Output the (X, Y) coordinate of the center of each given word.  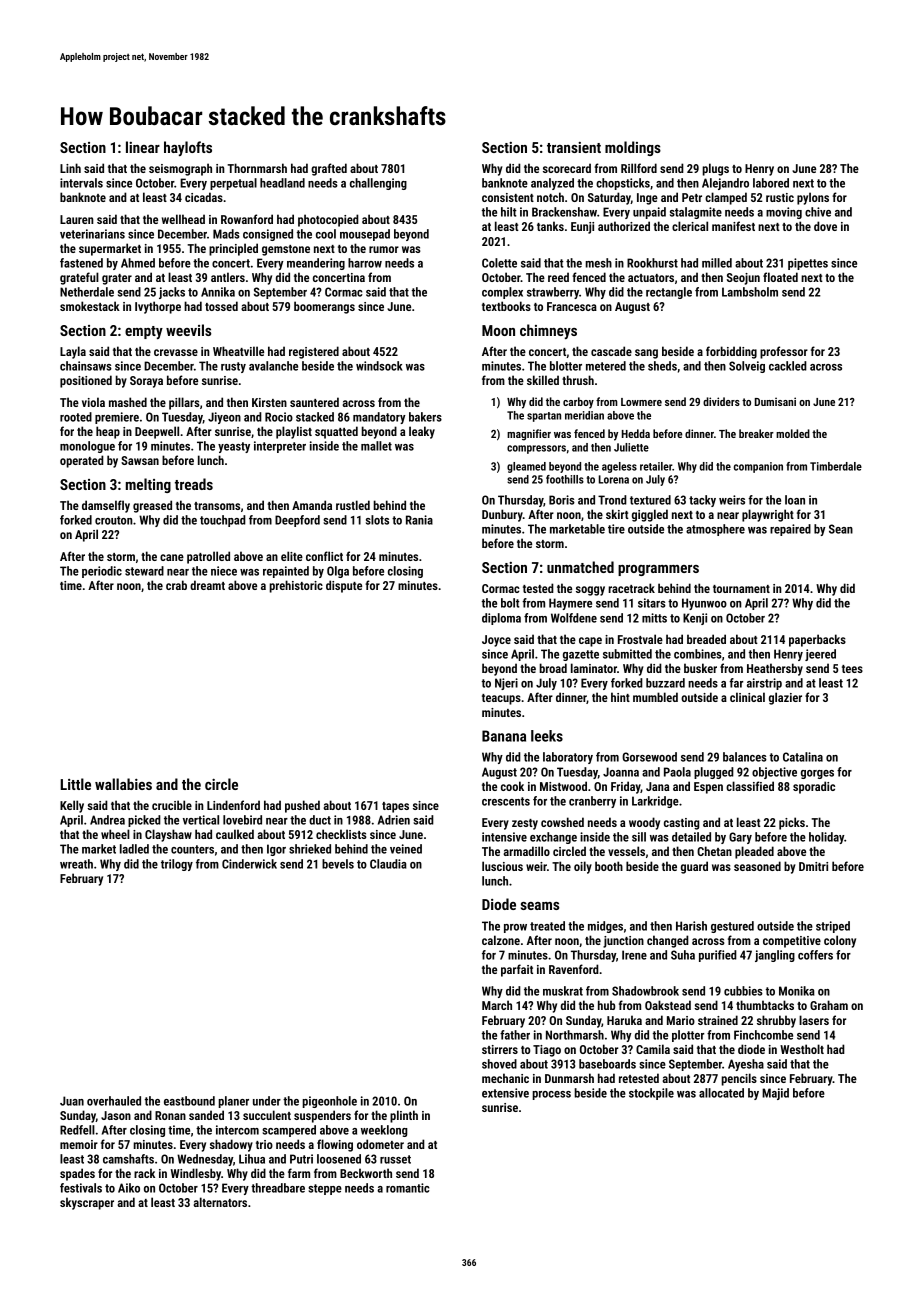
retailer (656, 466)
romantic (407, 1188)
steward (144, 571)
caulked (235, 834)
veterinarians (92, 234)
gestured (732, 927)
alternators (220, 1202)
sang (646, 354)
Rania (419, 520)
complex (502, 293)
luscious (502, 866)
